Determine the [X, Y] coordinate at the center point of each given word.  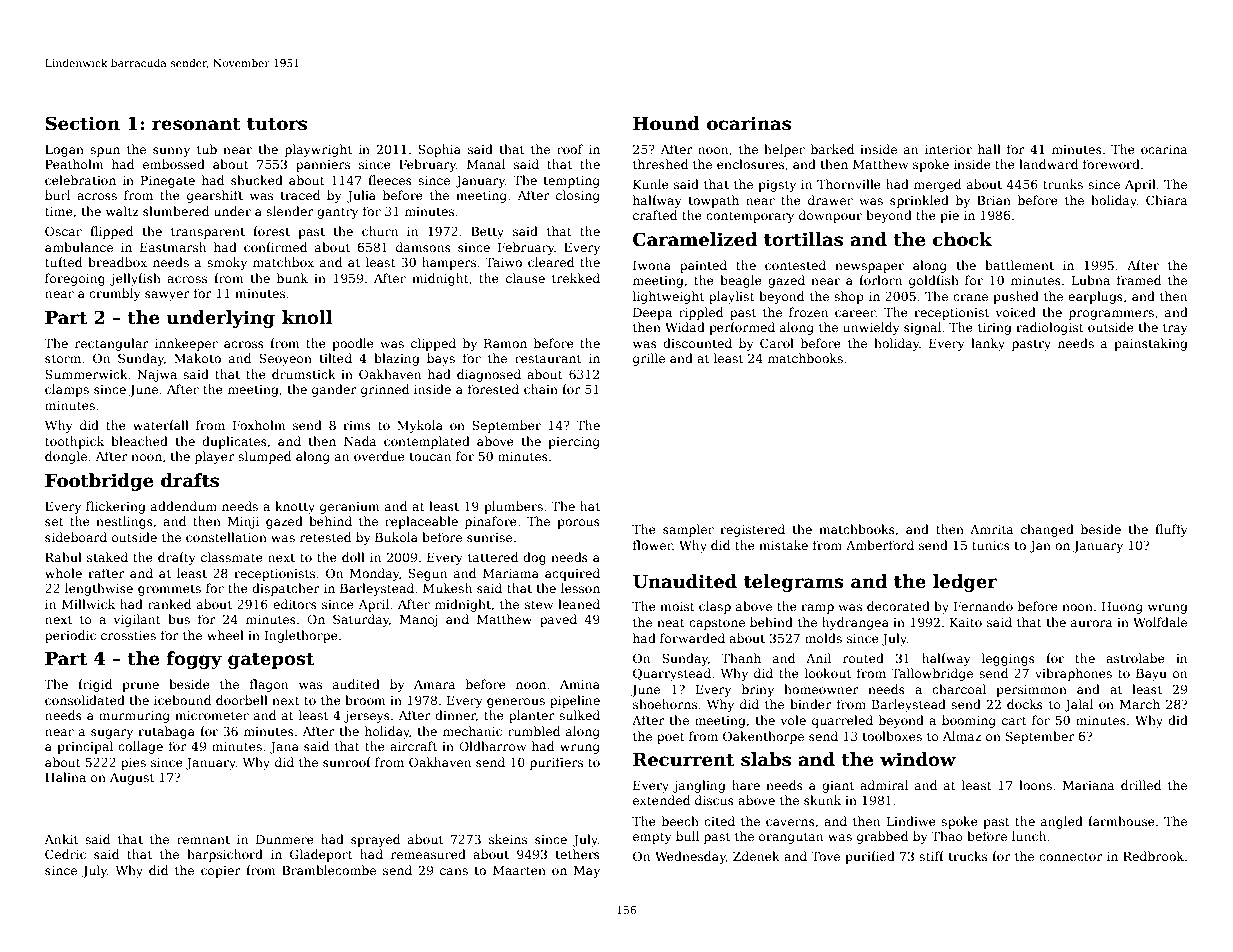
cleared [551, 262]
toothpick [74, 442]
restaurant [548, 358]
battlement [1019, 265]
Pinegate [168, 182]
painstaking [1151, 344]
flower [653, 545]
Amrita [992, 529]
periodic [70, 636]
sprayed [375, 840]
